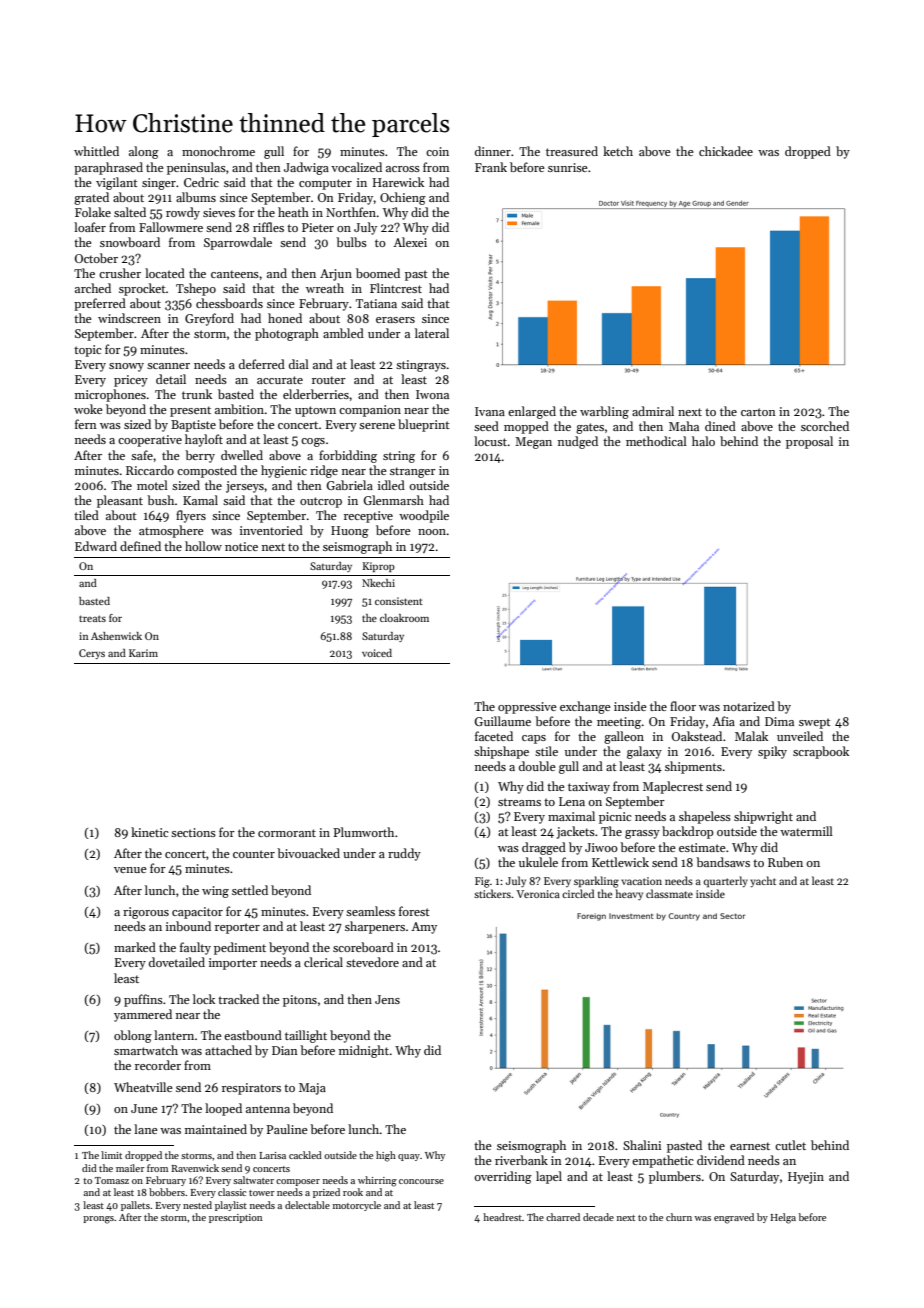 This document has width=924, height=1308. I want to click on kinetic, so click(150, 832).
